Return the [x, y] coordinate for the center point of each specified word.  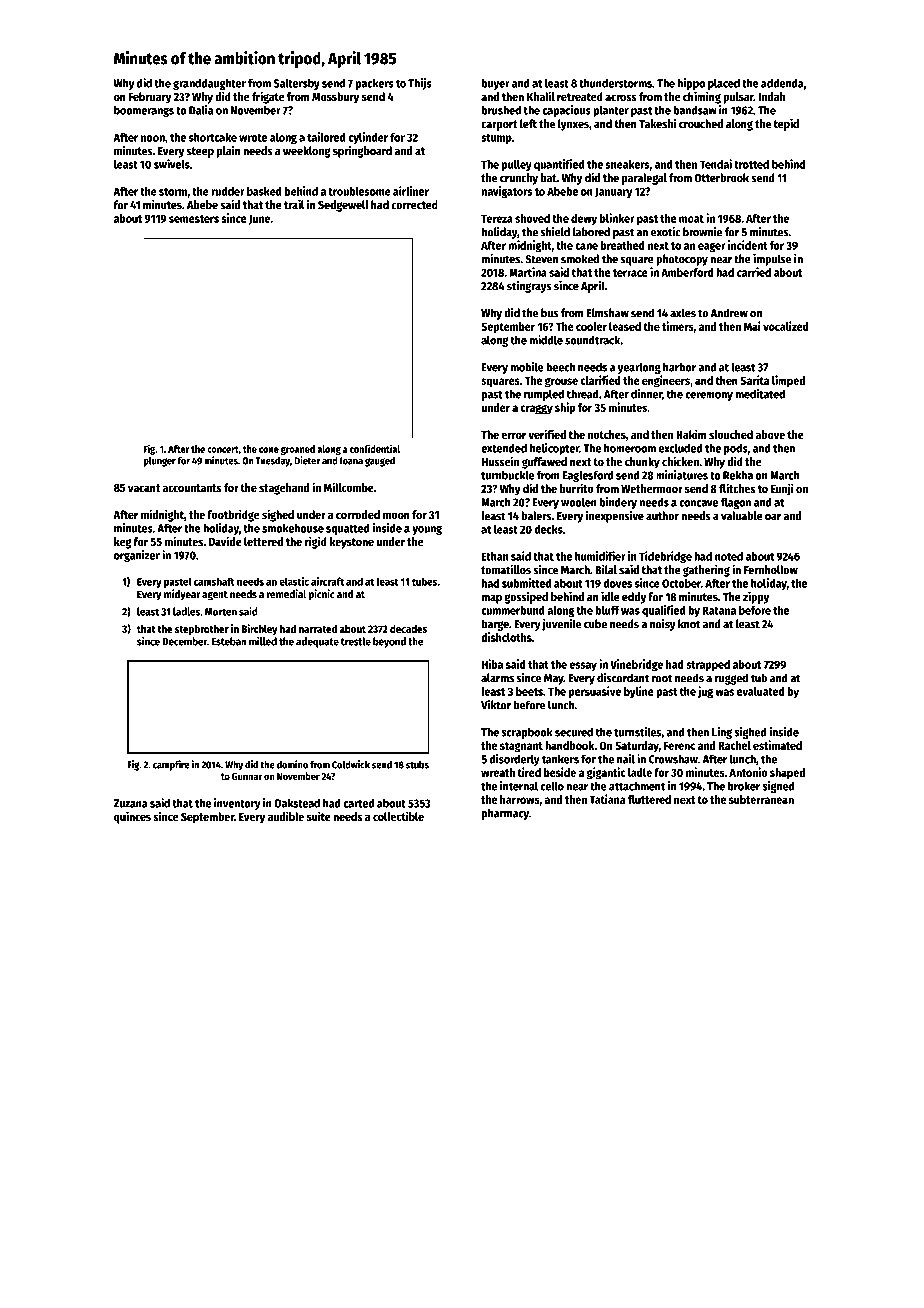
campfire [171, 765]
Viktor [496, 705]
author [662, 516]
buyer [495, 84]
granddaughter [209, 84]
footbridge [233, 515]
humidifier [600, 556]
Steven [542, 259]
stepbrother [202, 630]
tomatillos [506, 569]
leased [625, 326]
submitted [526, 583]
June [259, 219]
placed [724, 84]
